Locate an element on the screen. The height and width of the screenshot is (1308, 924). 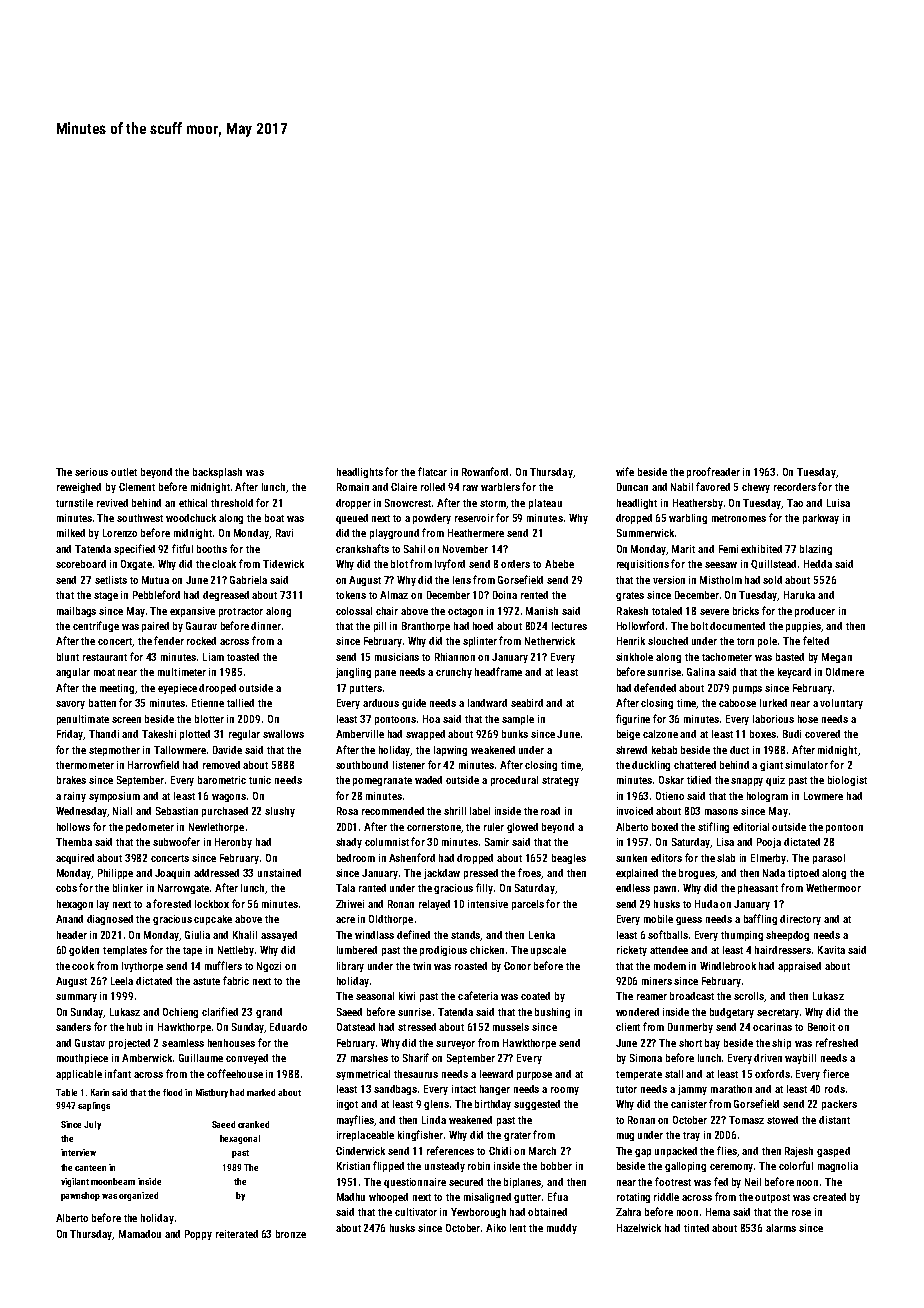
bunks is located at coordinates (515, 734).
